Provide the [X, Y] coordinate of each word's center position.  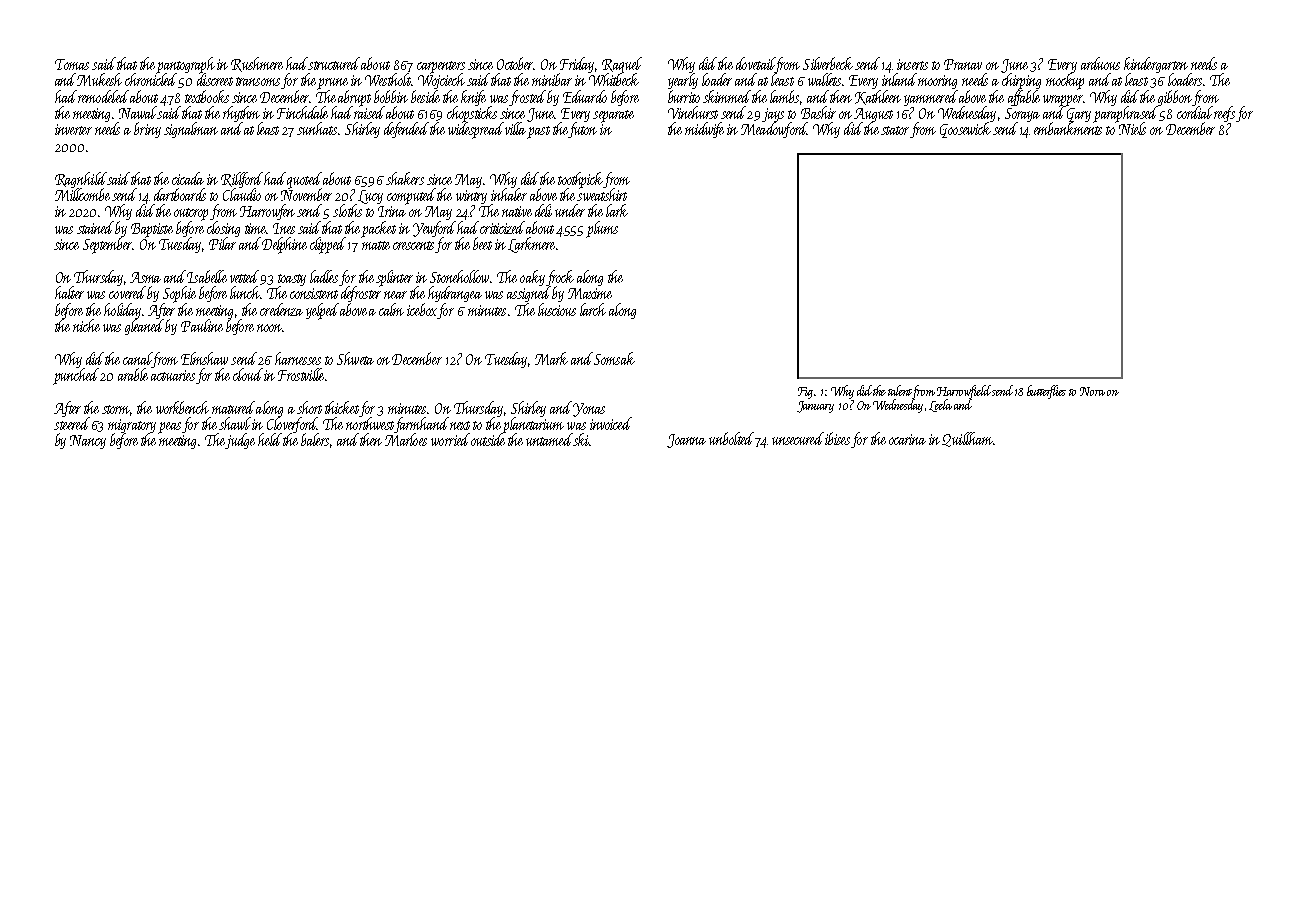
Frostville [301, 374]
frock [560, 278]
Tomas [72, 64]
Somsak [614, 358]
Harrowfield [964, 392]
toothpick [581, 180]
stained [95, 227]
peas [169, 428]
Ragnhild [81, 180]
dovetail [755, 63]
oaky [532, 278]
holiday [122, 311]
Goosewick [965, 130]
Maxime [590, 293]
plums [602, 229]
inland [899, 79]
